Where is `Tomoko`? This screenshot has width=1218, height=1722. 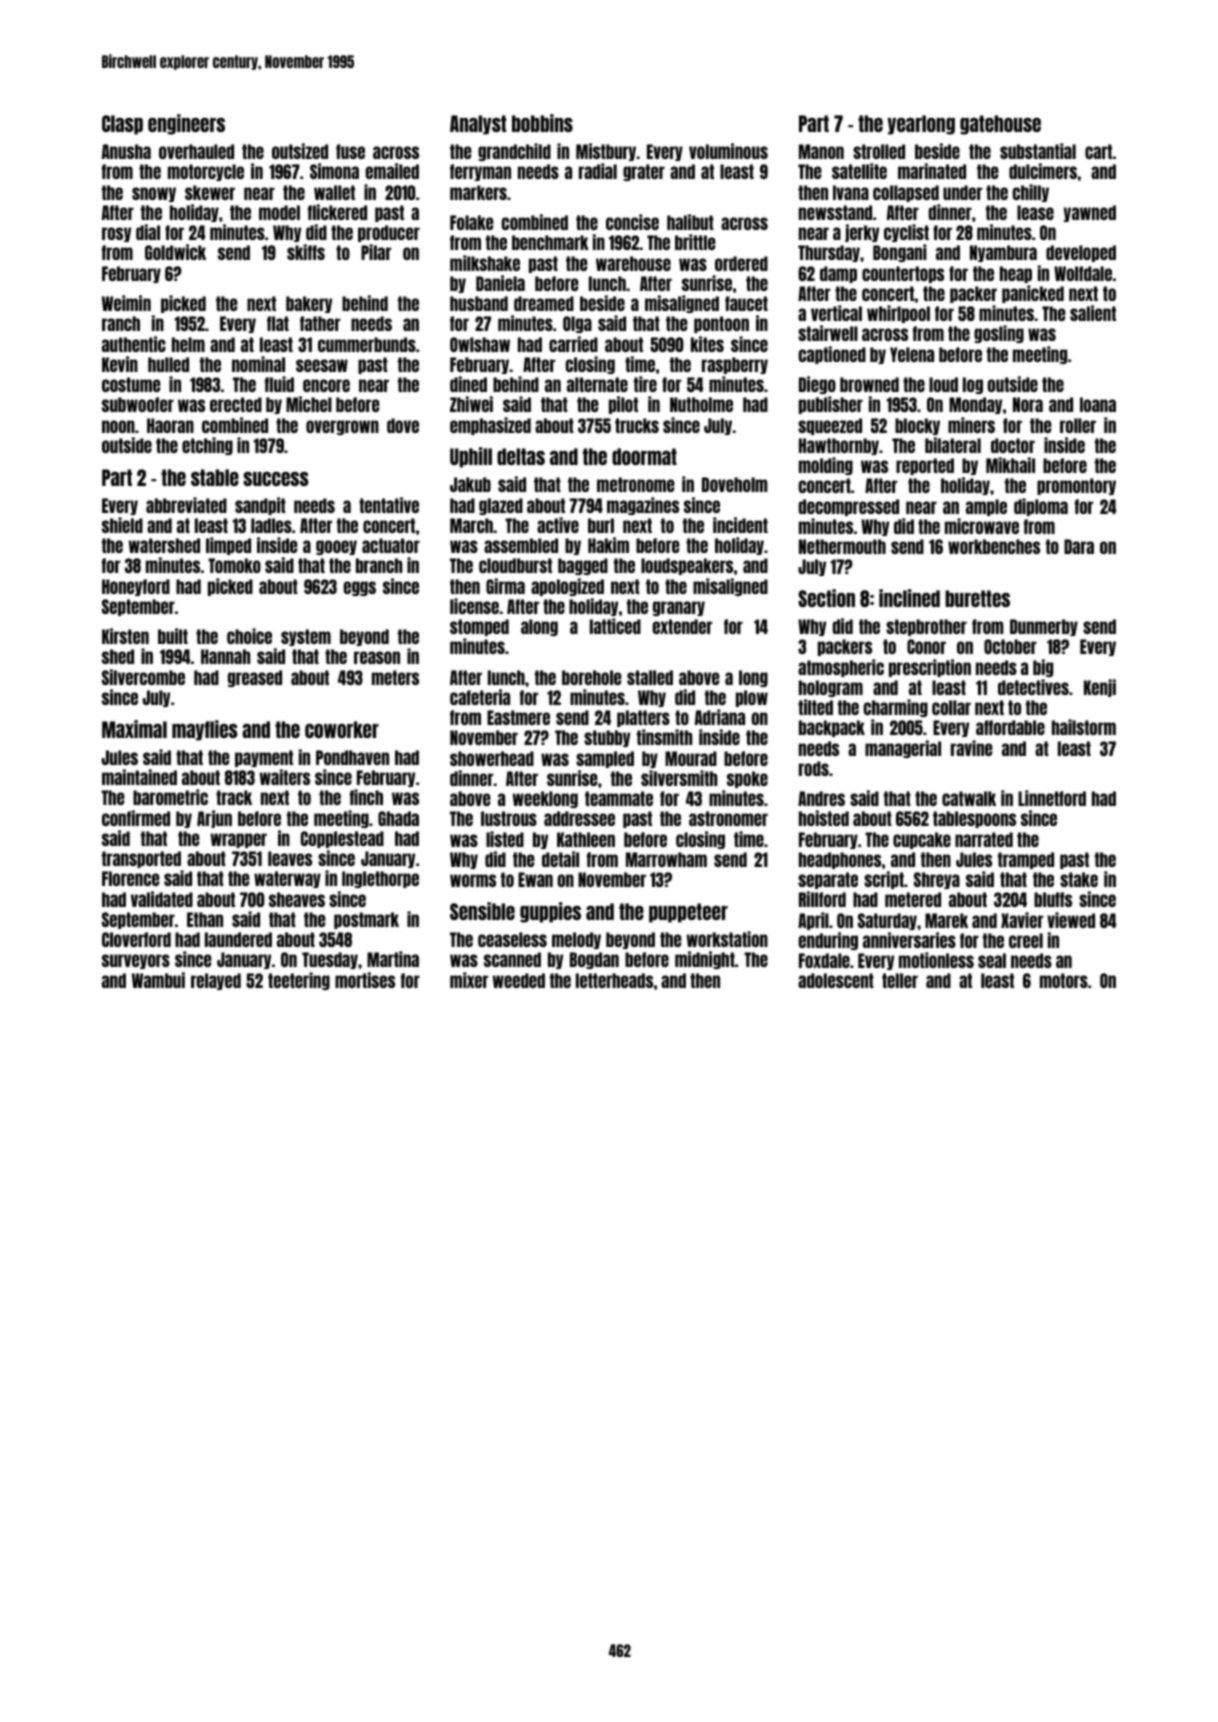 Tomoko is located at coordinates (234, 565).
